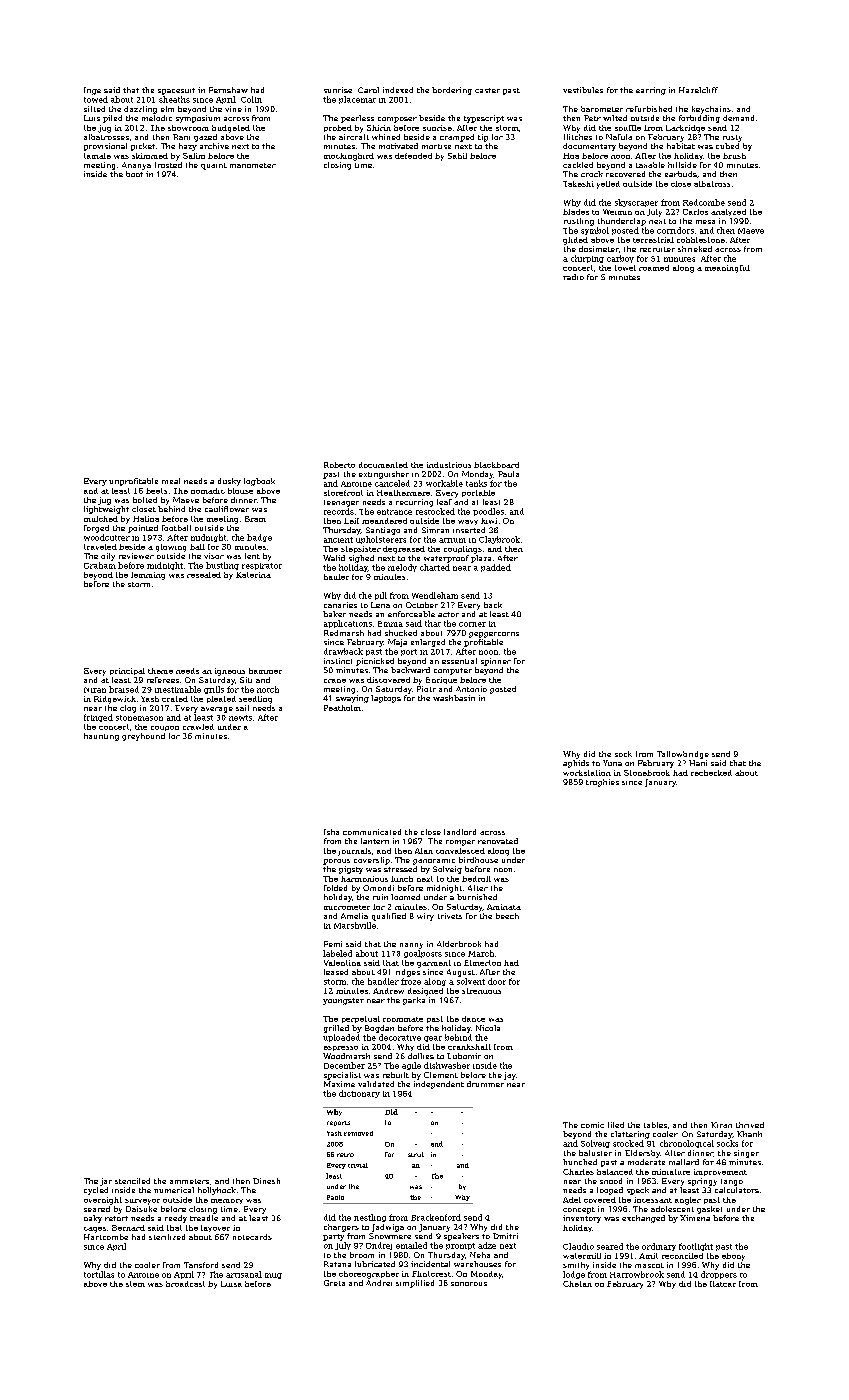 This screenshot has width=849, height=1400. What do you see at coordinates (402, 568) in the screenshot?
I see `melody` at bounding box center [402, 568].
